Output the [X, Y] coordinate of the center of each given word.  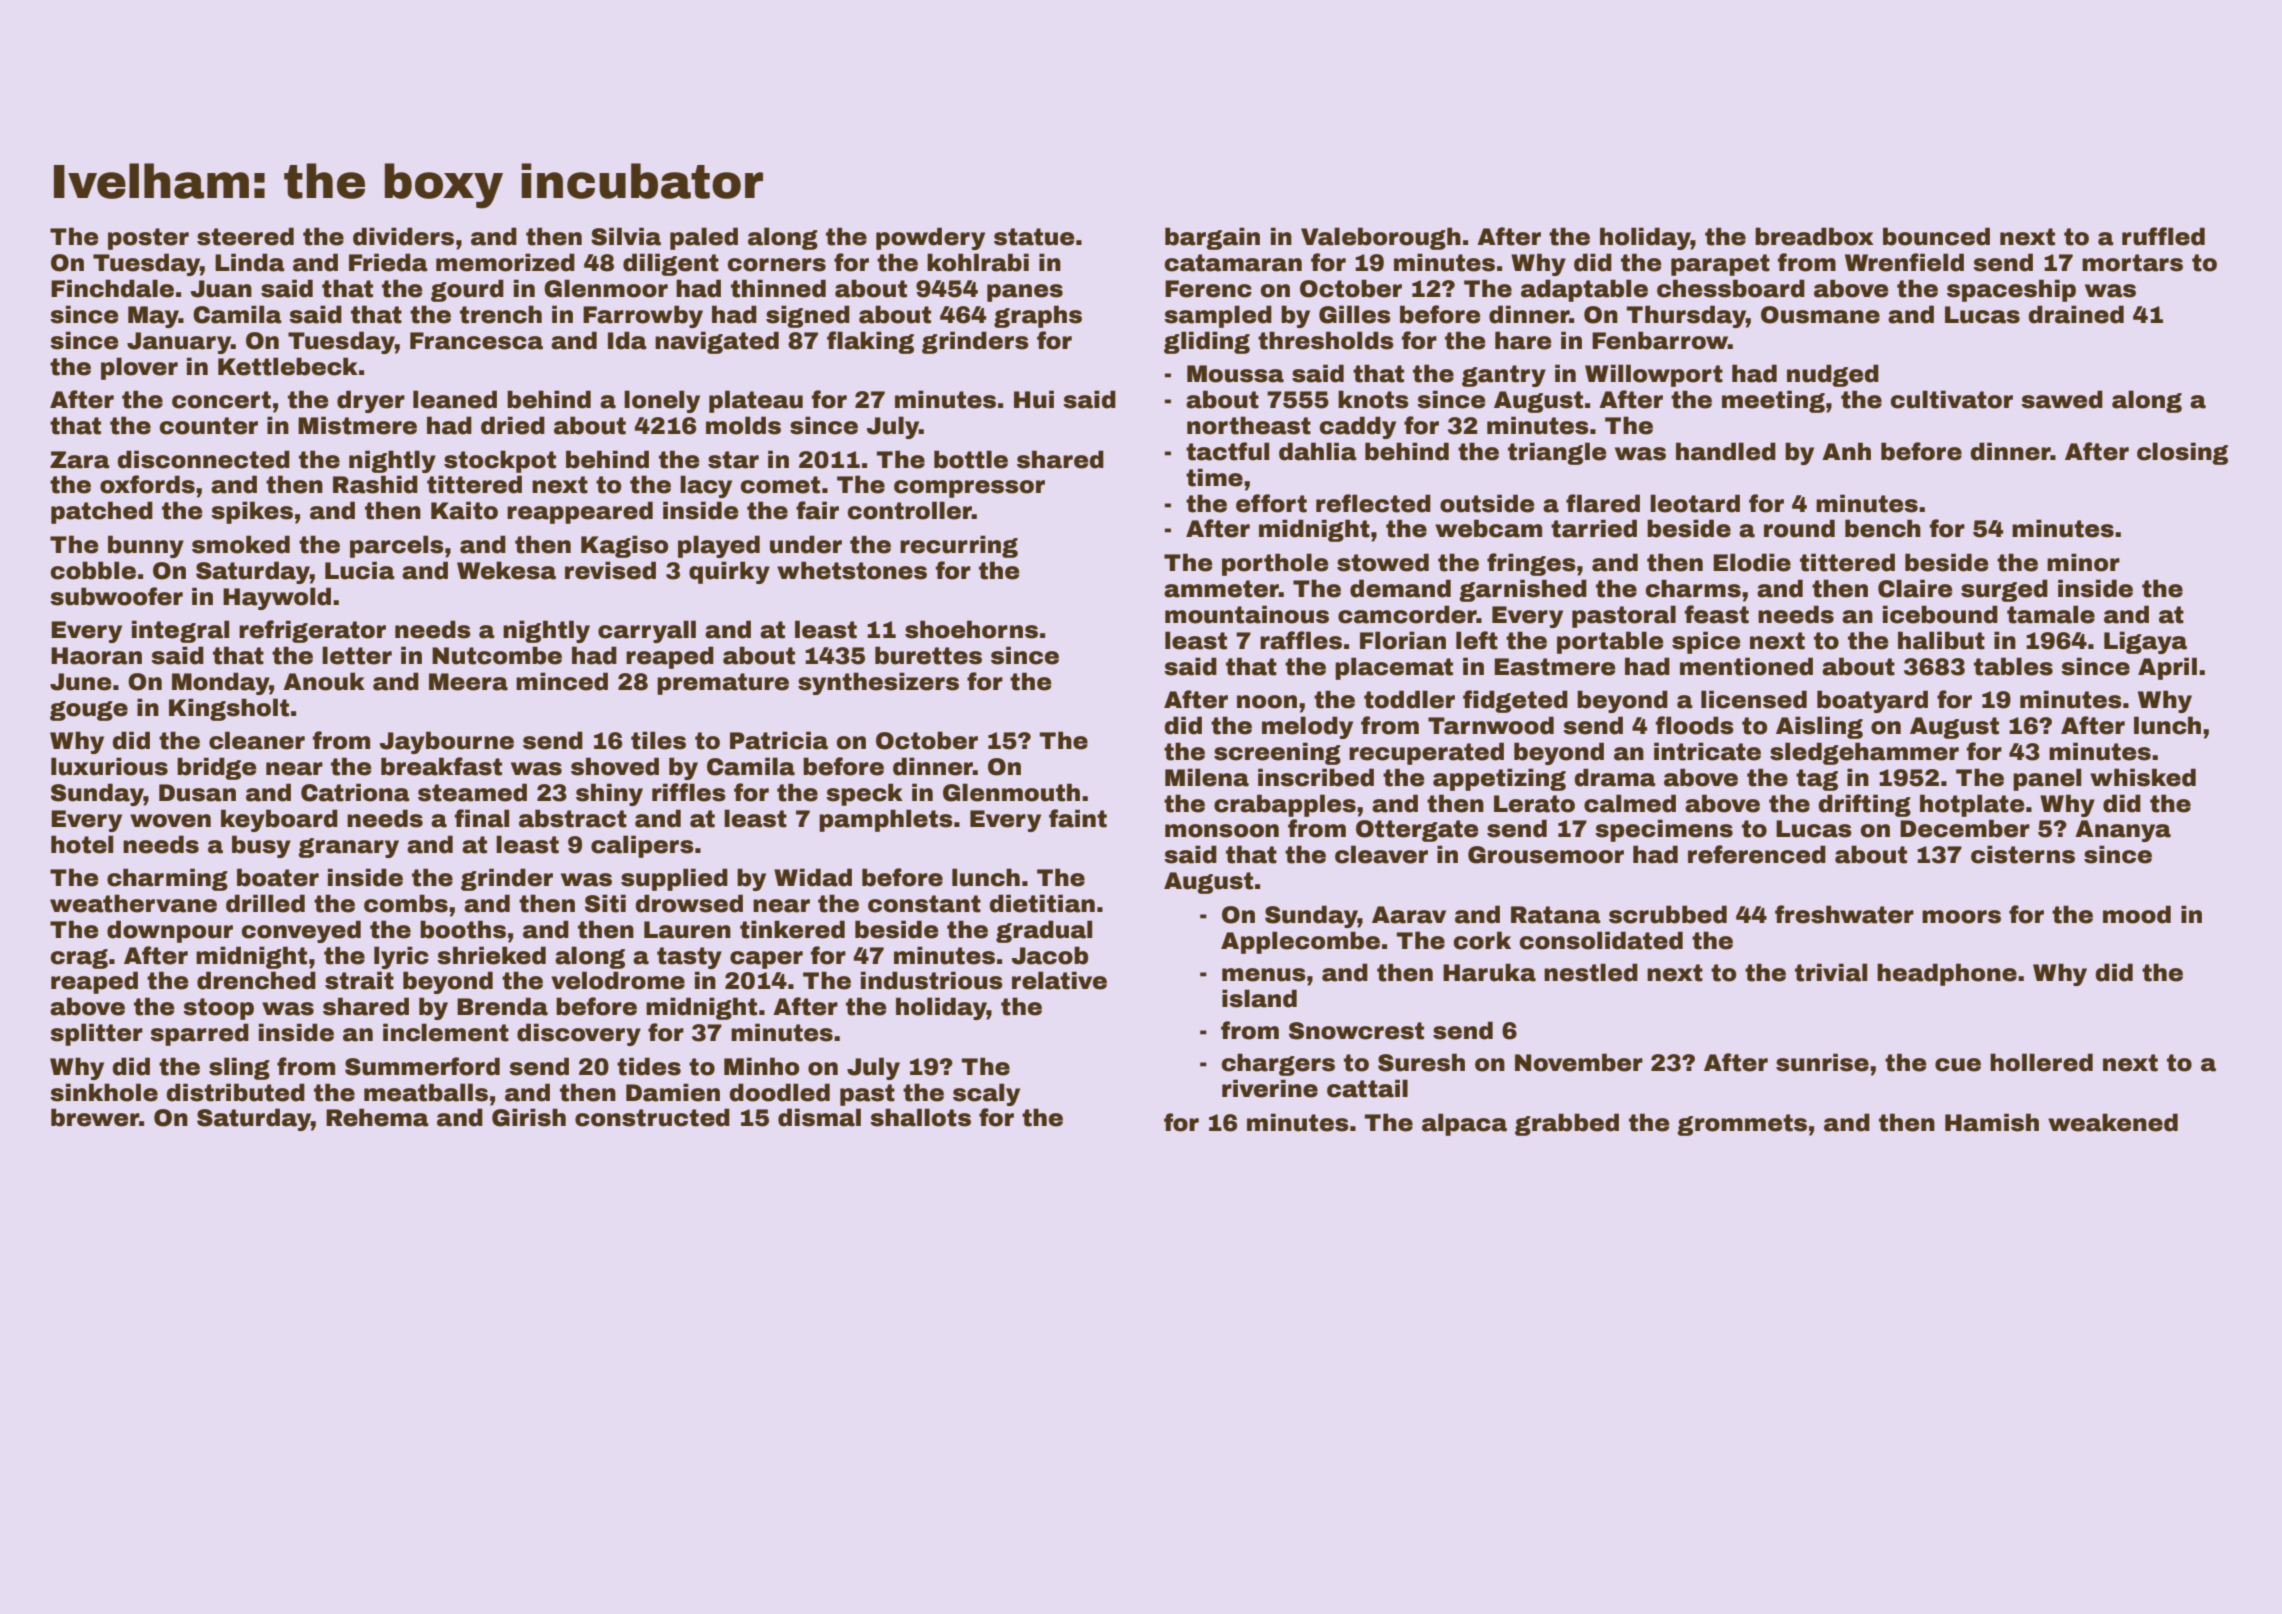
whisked [2143, 777]
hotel [82, 844]
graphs [1038, 316]
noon [1267, 702]
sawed [2062, 399]
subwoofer [116, 596]
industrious [932, 980]
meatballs [426, 1092]
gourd [467, 290]
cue [1958, 1065]
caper [766, 960]
